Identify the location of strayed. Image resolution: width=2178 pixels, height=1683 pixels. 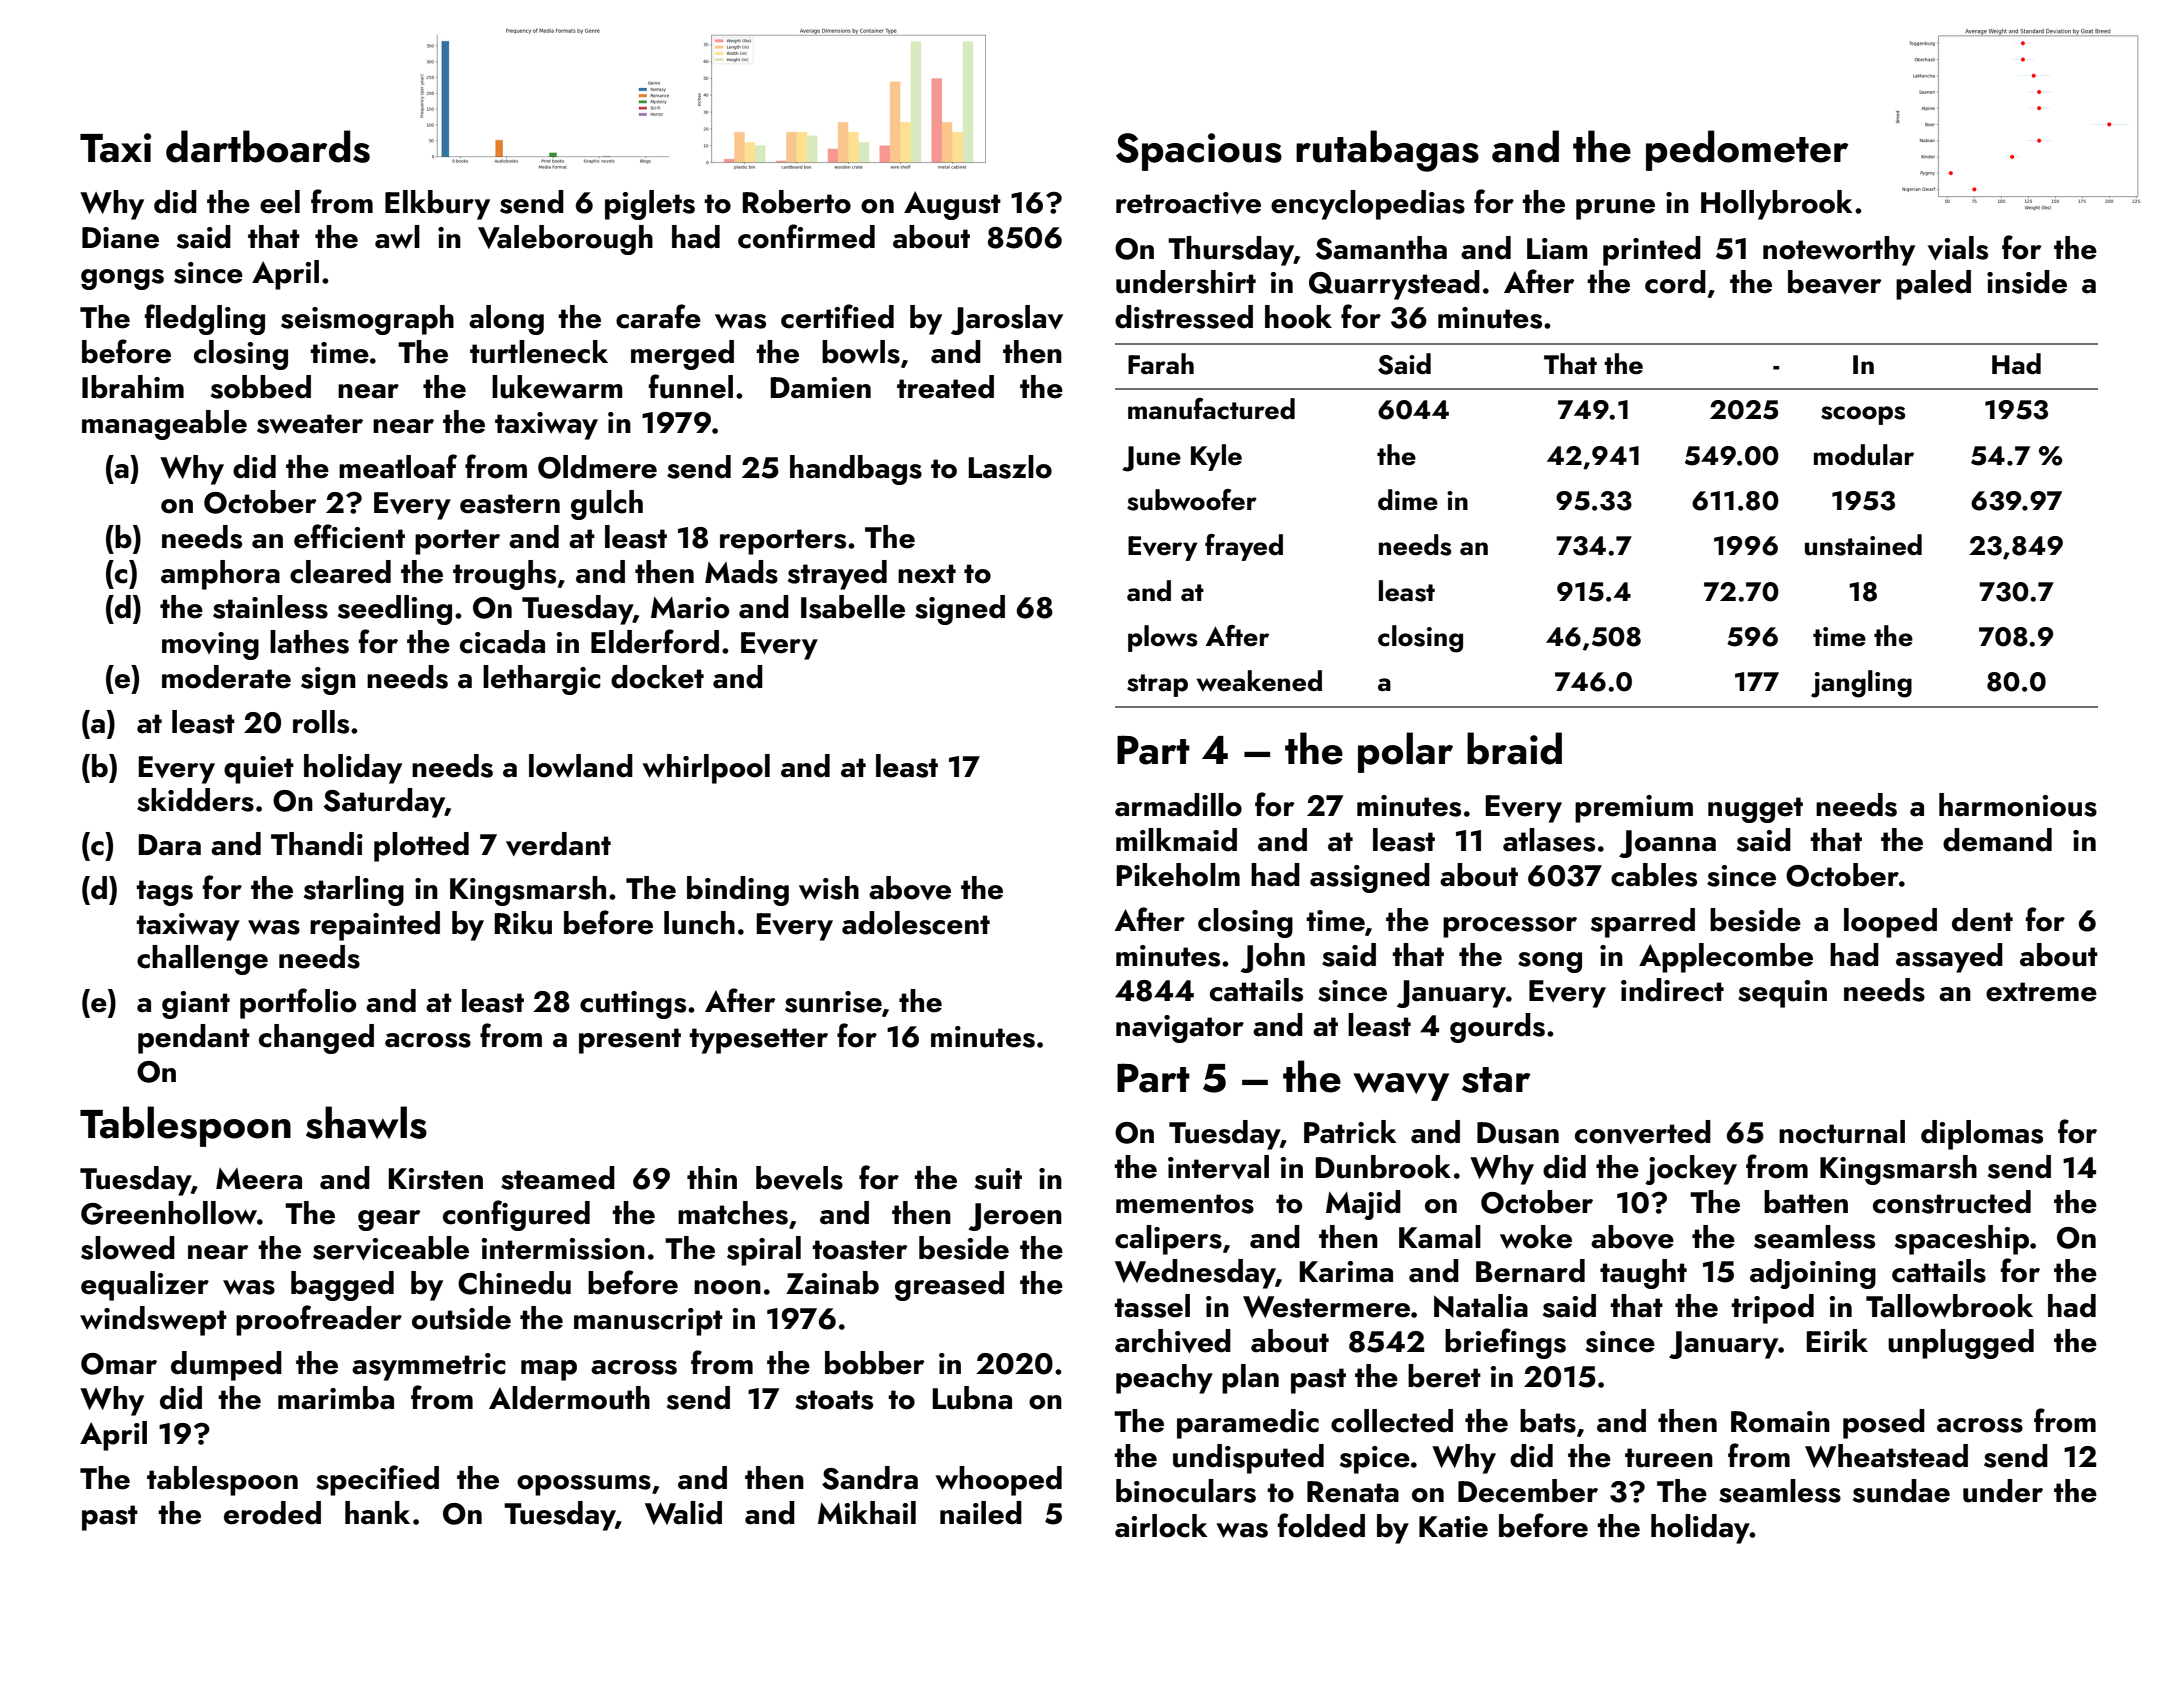
(837, 575).
